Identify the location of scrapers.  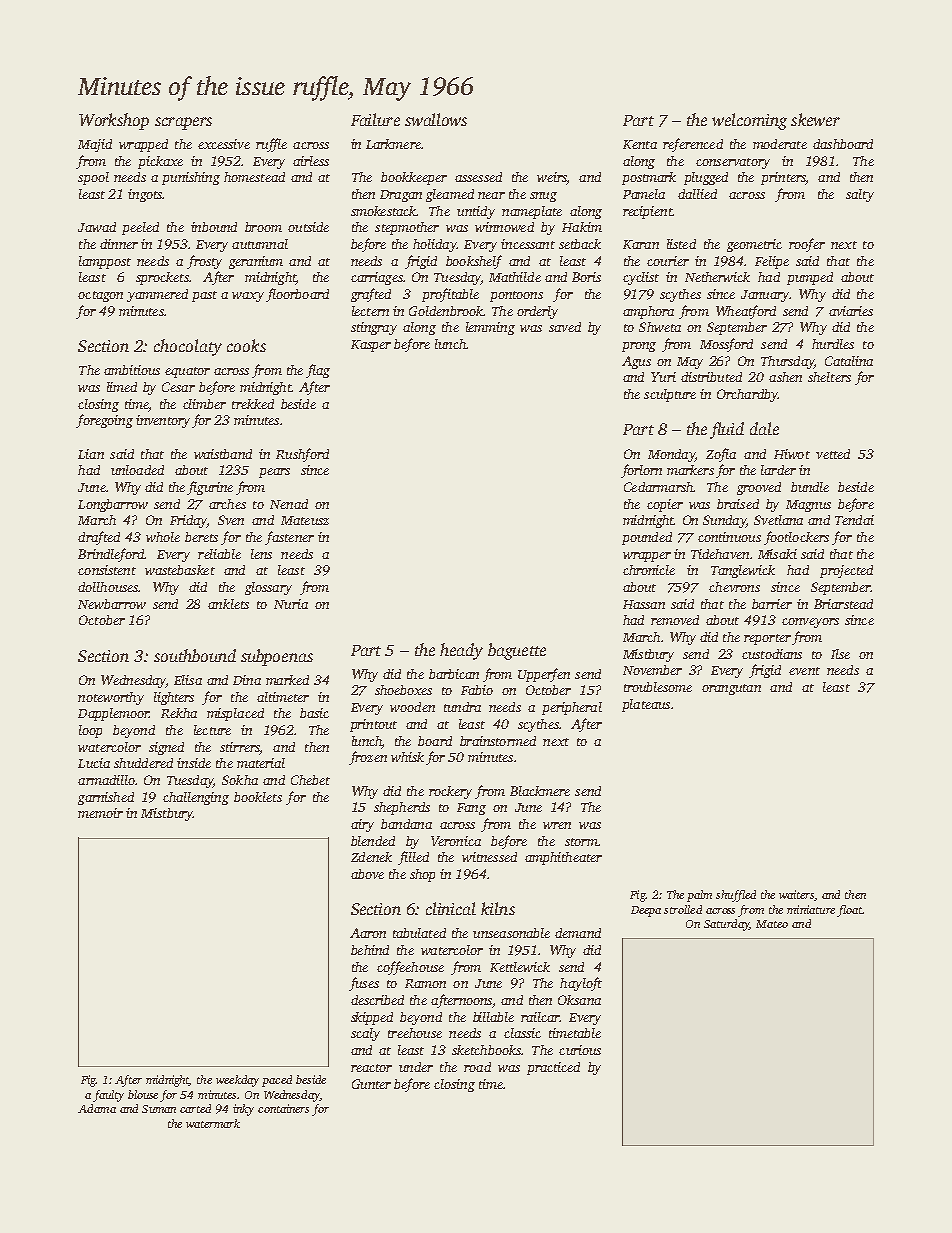
(183, 123).
